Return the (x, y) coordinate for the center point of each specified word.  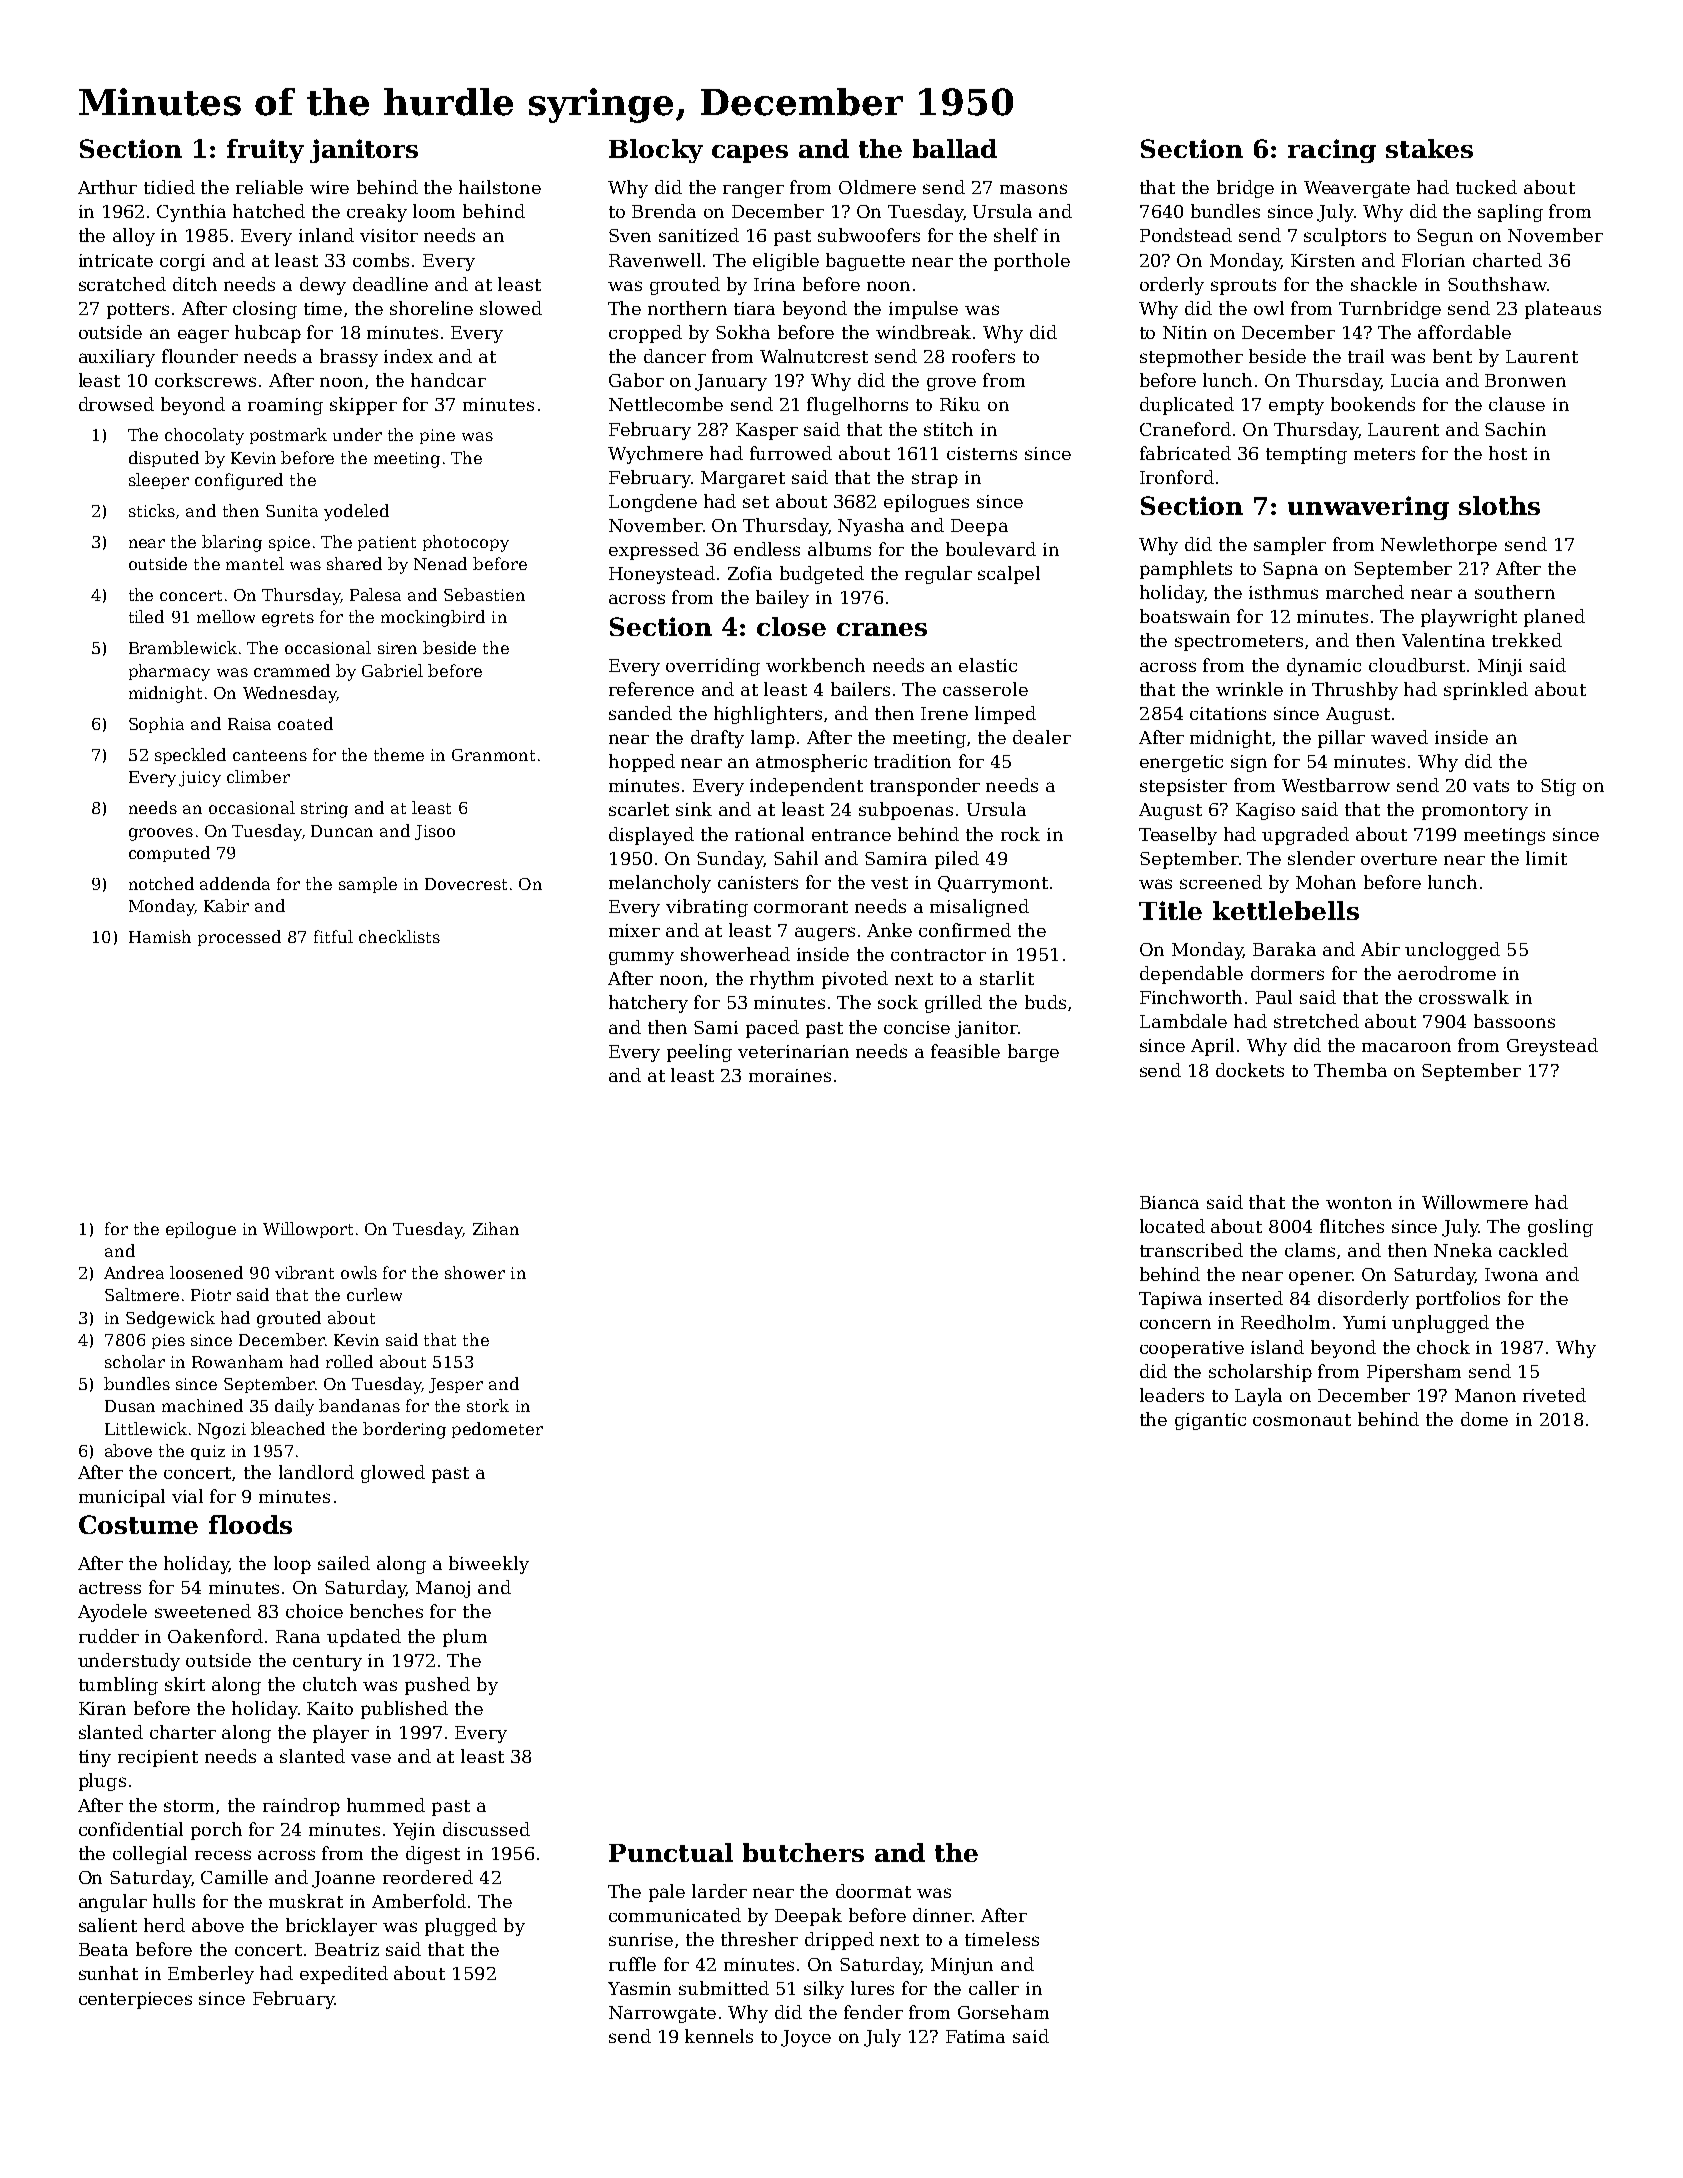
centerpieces (135, 2000)
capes (750, 154)
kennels (719, 2036)
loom (434, 211)
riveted (1554, 1395)
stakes (1429, 148)
